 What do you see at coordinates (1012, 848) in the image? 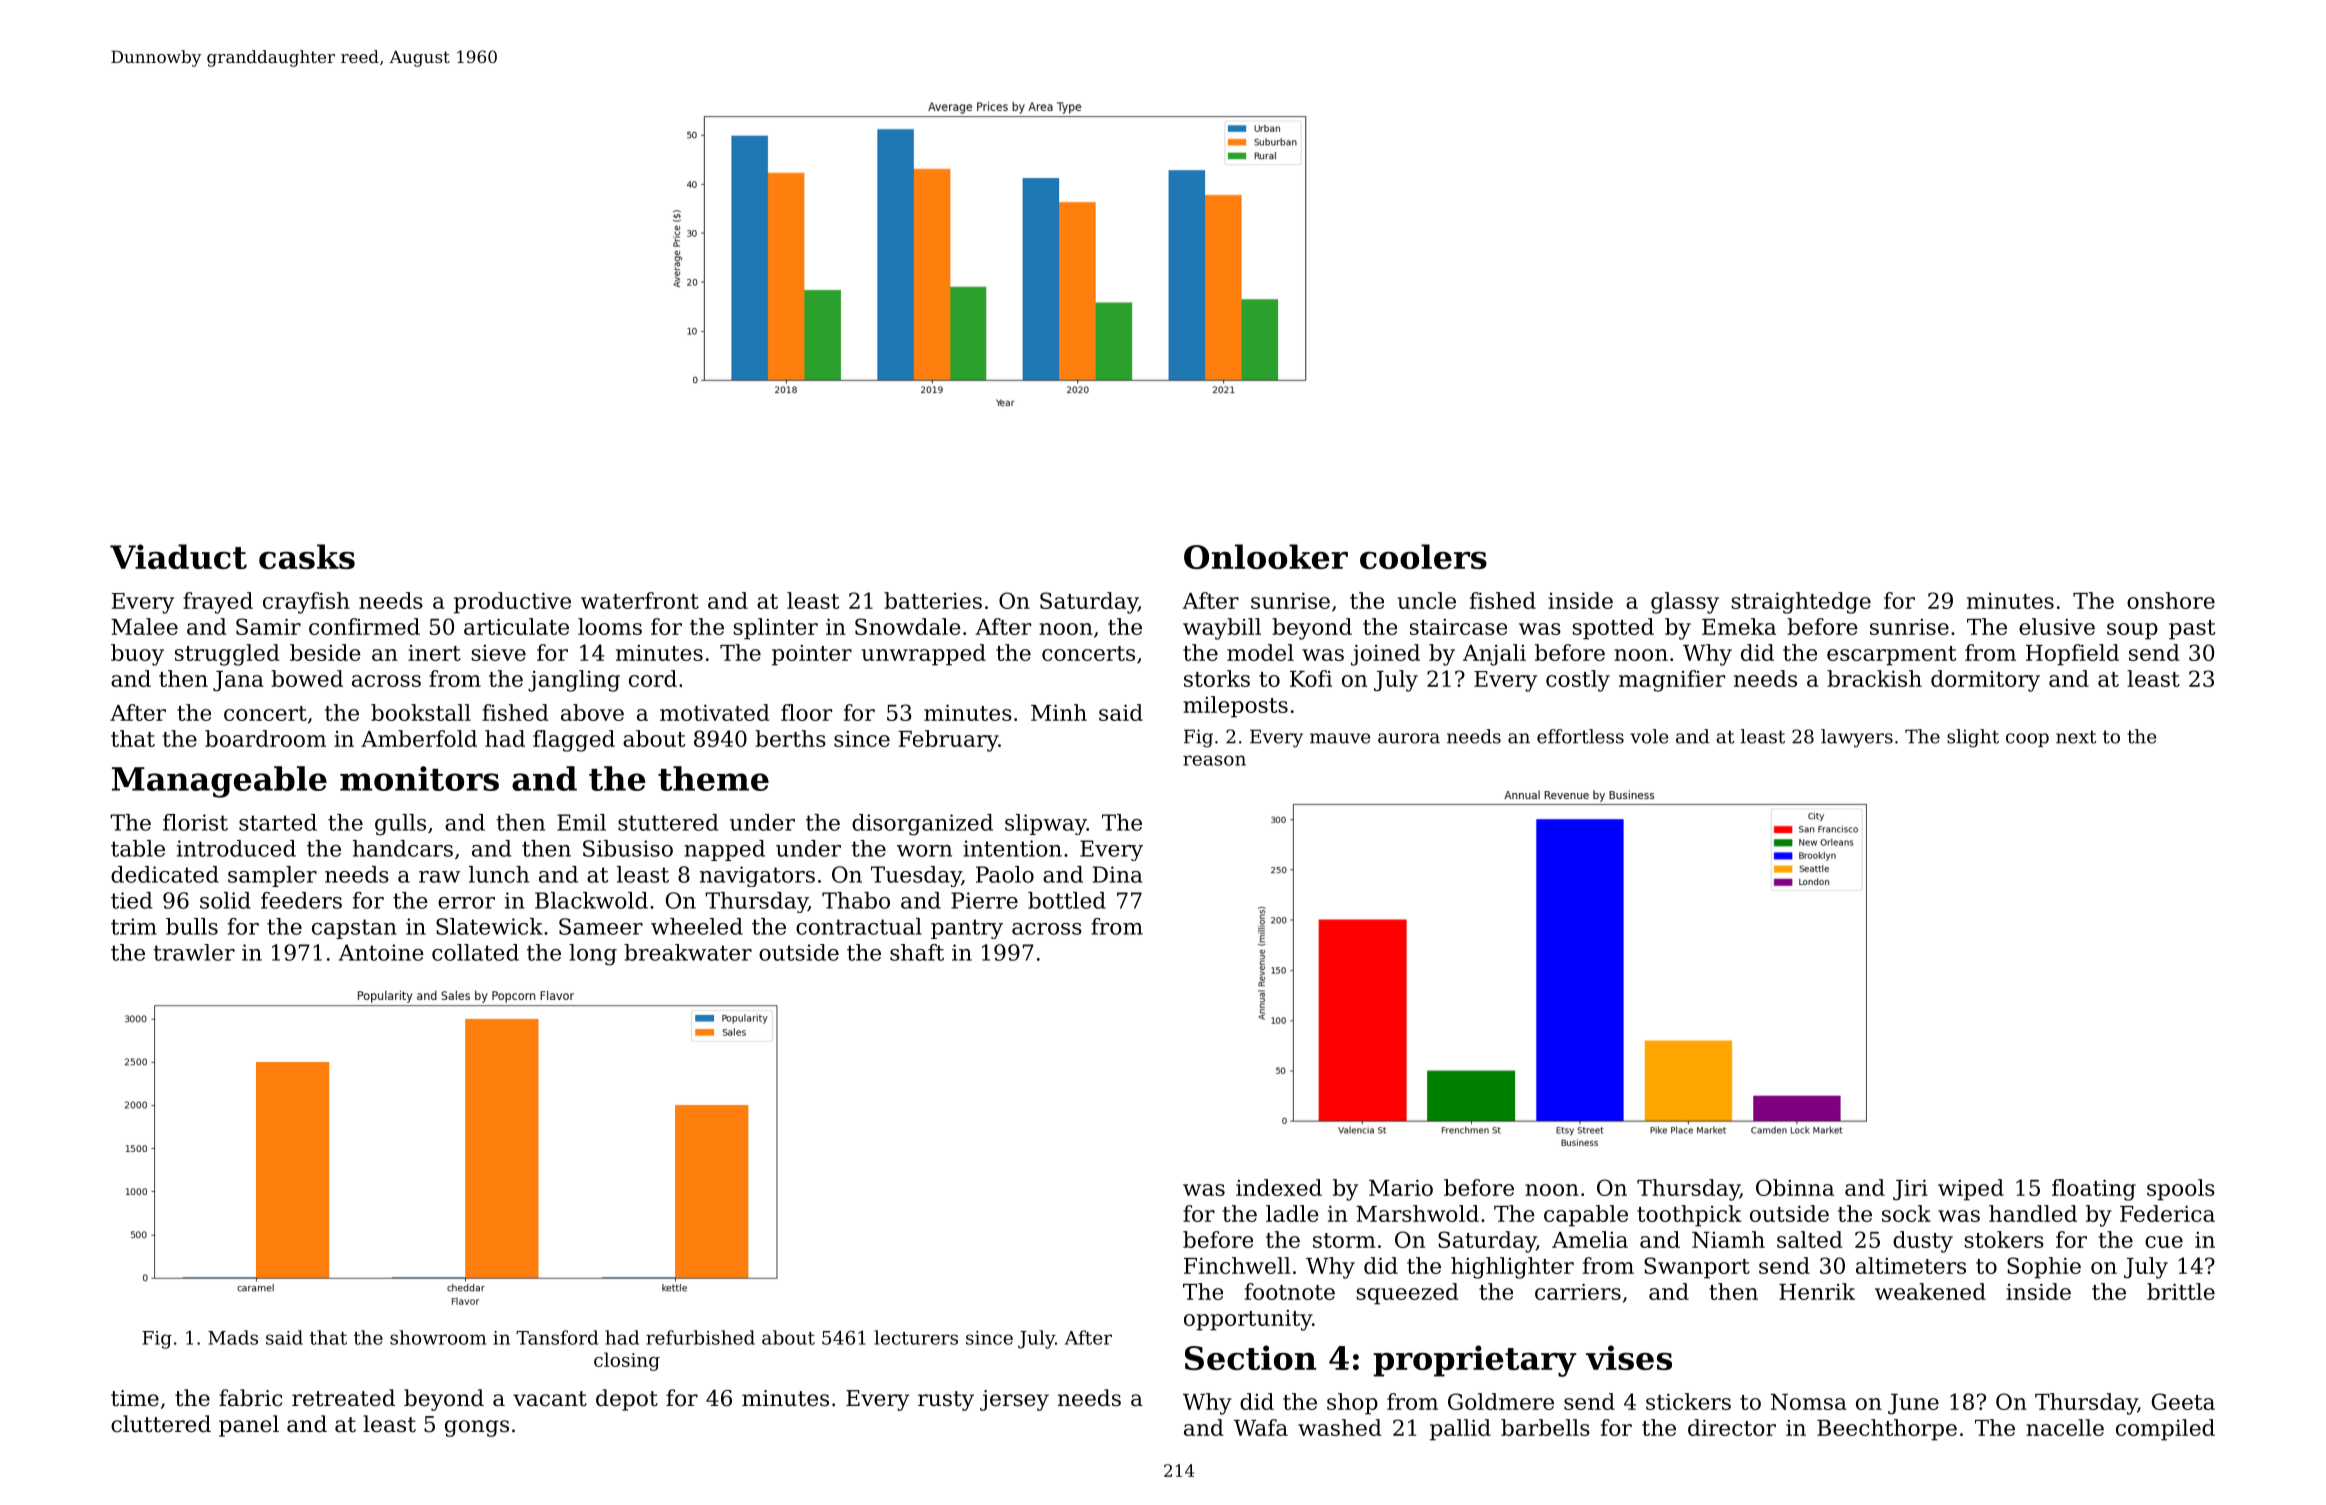
I see `intention` at bounding box center [1012, 848].
